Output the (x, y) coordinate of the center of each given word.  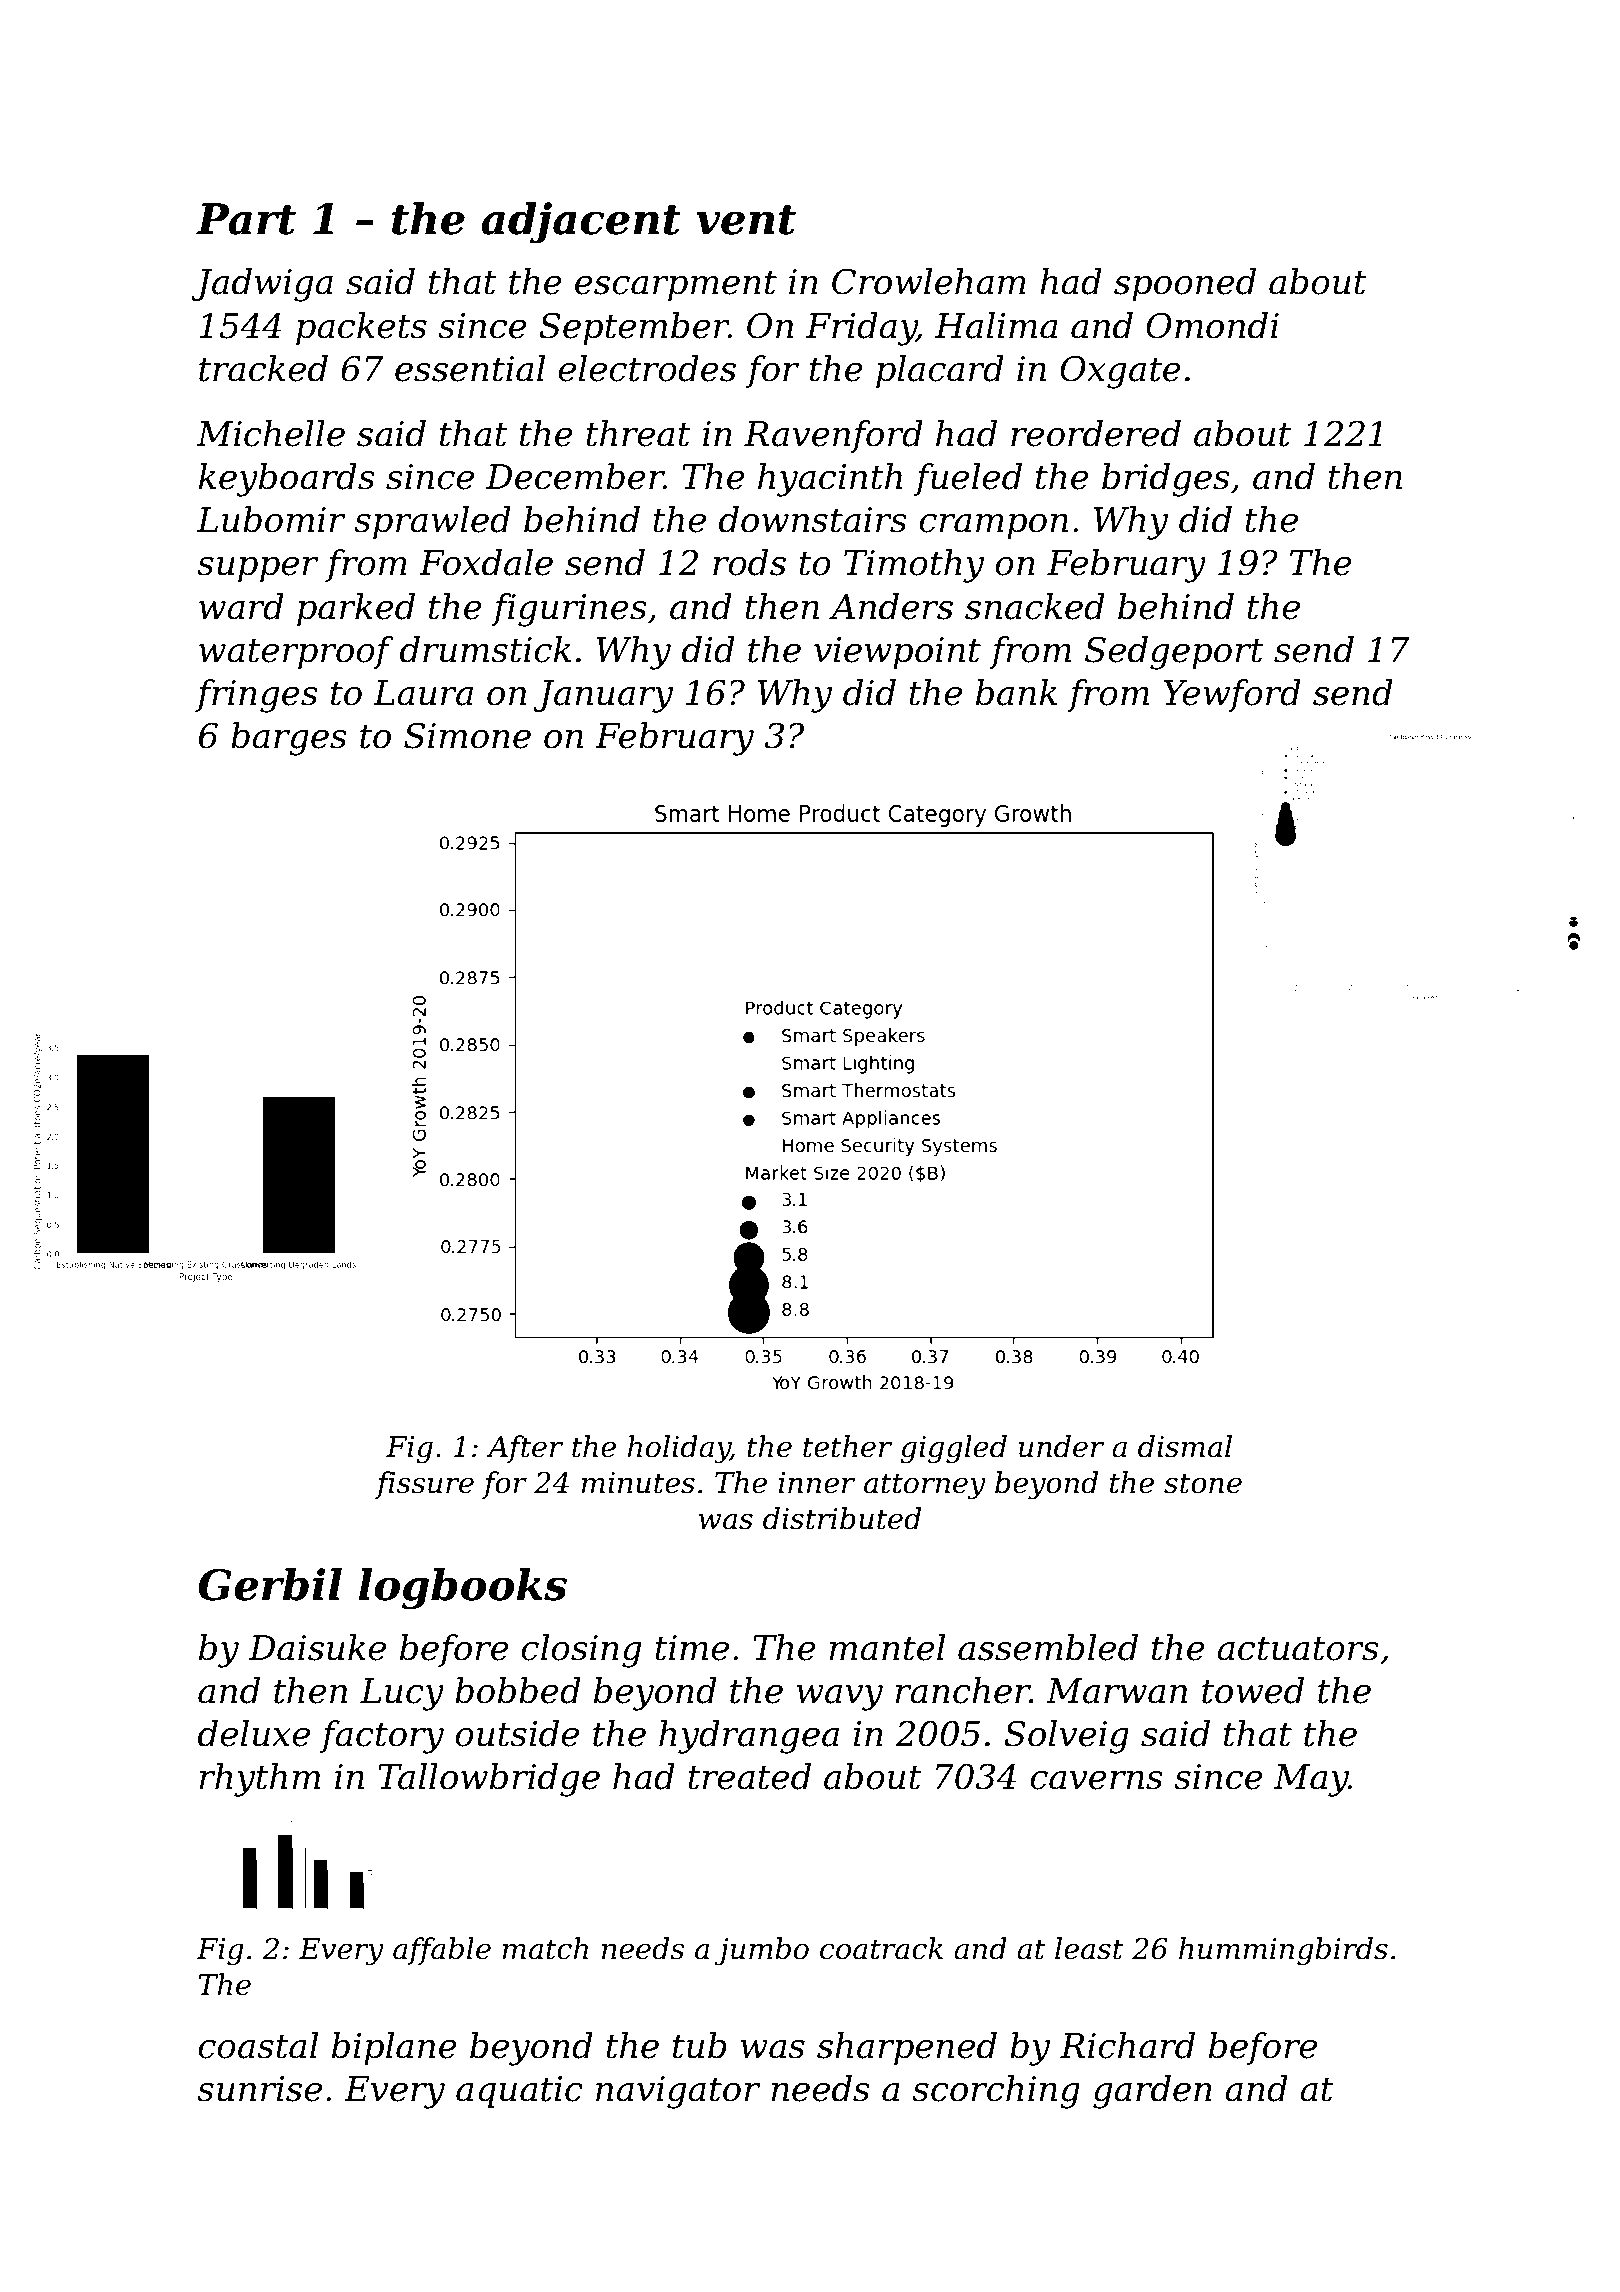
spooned (1185, 284)
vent (746, 220)
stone (1203, 1483)
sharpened (907, 2048)
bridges (1166, 480)
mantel (887, 1647)
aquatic (519, 2092)
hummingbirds (1283, 1951)
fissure (424, 1485)
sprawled (432, 522)
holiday (678, 1449)
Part (246, 219)
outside (517, 1733)
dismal (1185, 1446)
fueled (968, 479)
